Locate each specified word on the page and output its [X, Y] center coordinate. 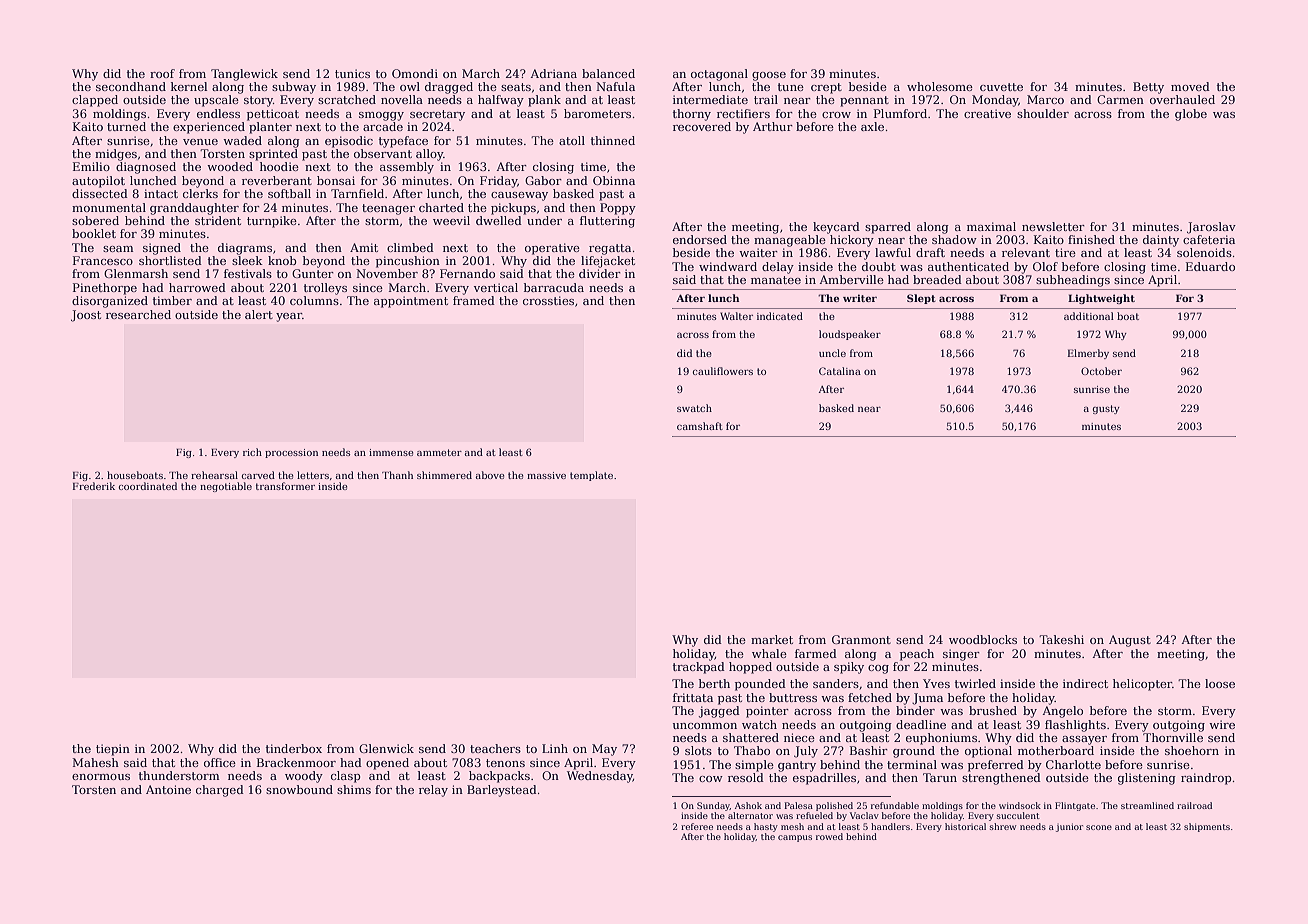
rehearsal [214, 475]
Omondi [415, 73]
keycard [836, 228]
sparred [888, 228]
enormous [101, 777]
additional [1089, 316]
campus [795, 838]
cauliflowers [723, 371]
